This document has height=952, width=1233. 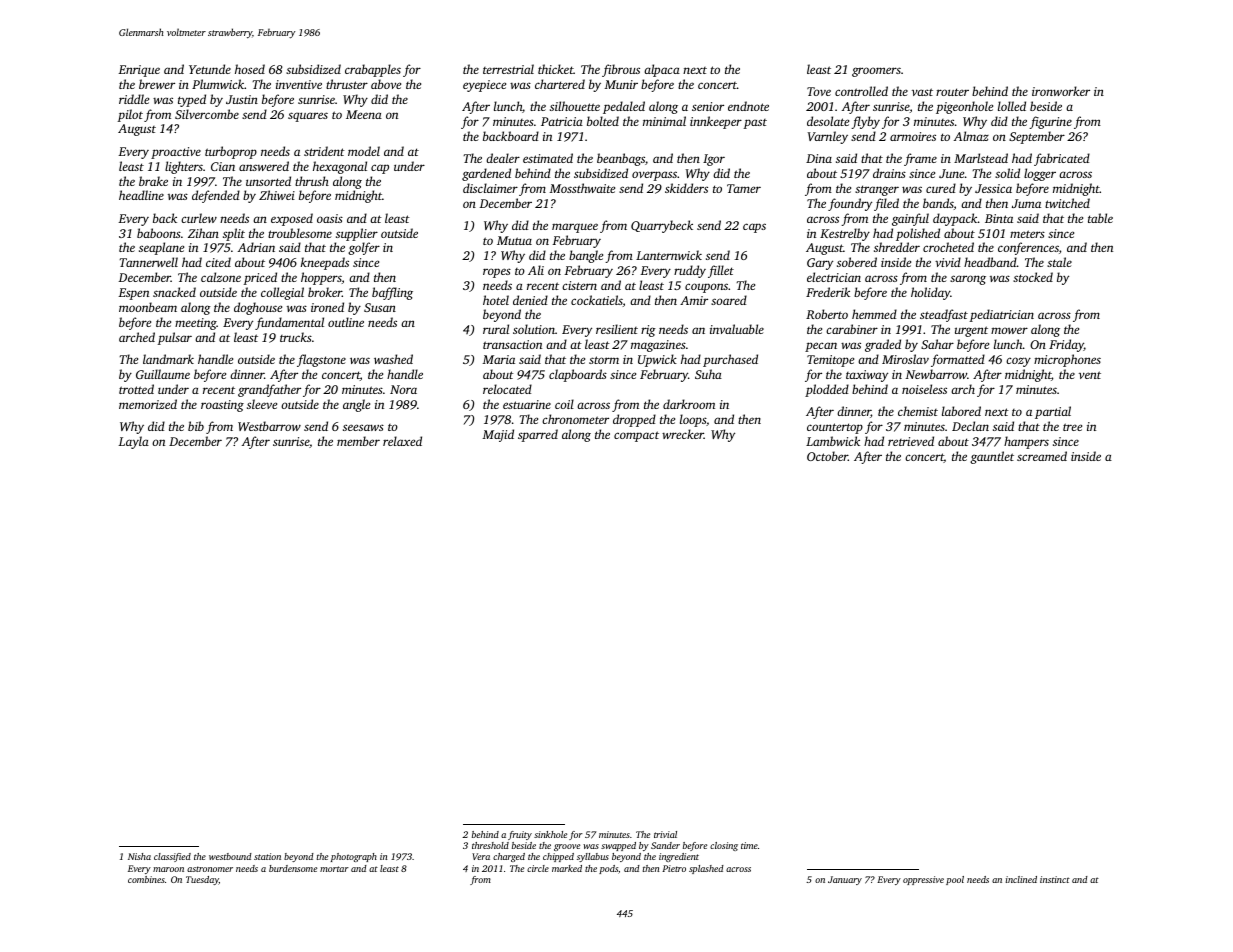 I want to click on Lanternwick, so click(x=669, y=255).
